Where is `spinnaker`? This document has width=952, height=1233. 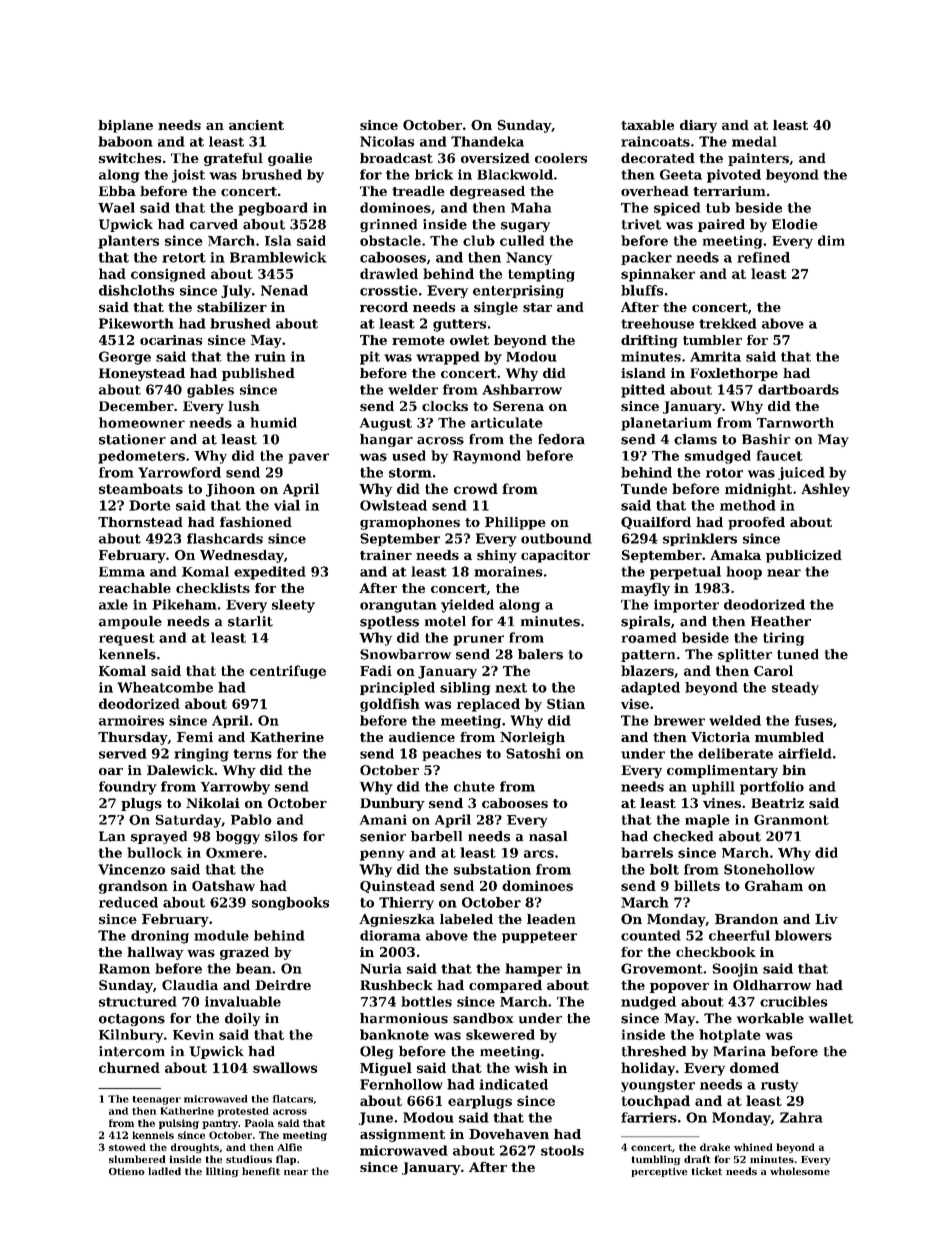 spinnaker is located at coordinates (658, 275).
